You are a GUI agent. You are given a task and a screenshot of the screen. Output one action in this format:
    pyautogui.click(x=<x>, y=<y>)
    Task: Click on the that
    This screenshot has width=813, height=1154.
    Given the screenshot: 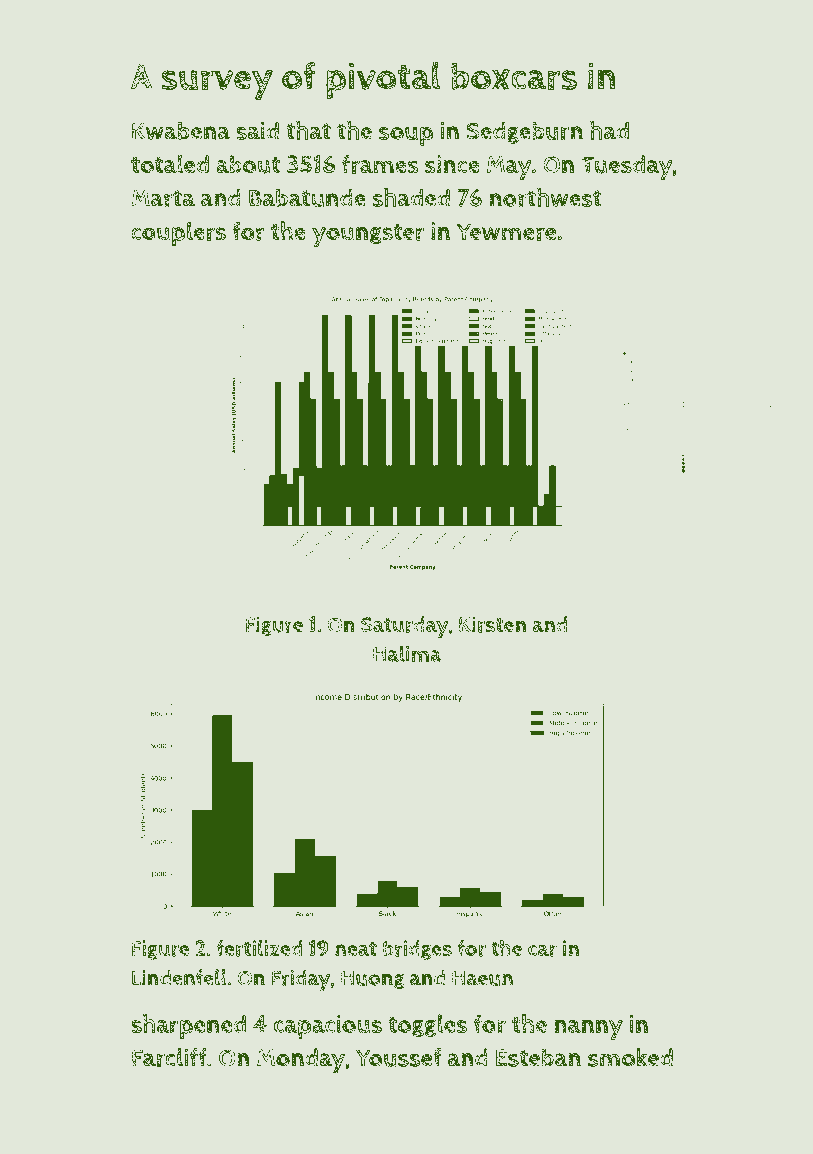 What is the action you would take?
    pyautogui.click(x=308, y=130)
